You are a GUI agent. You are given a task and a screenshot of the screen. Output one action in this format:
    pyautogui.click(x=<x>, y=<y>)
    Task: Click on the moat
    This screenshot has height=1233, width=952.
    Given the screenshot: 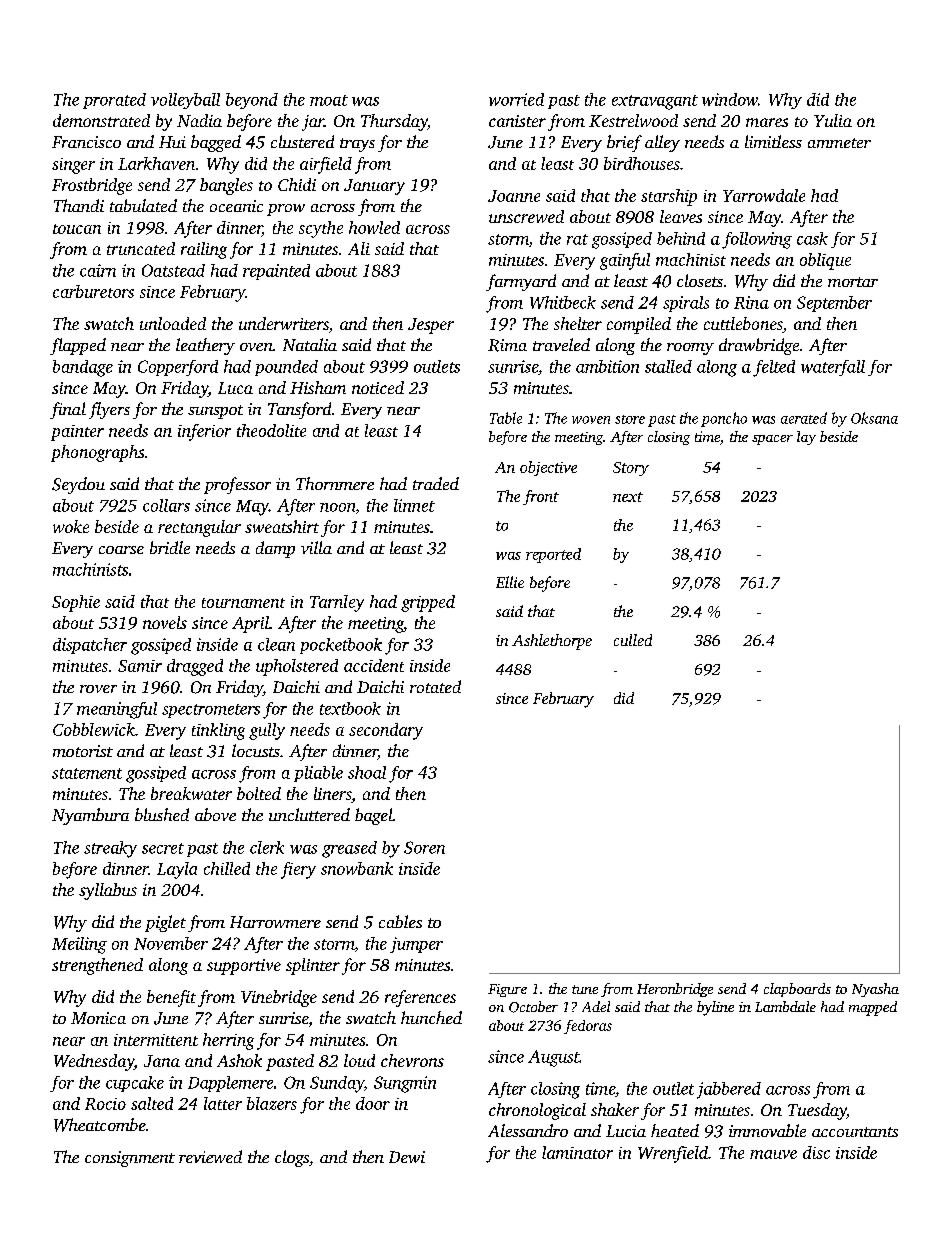 What is the action you would take?
    pyautogui.click(x=329, y=100)
